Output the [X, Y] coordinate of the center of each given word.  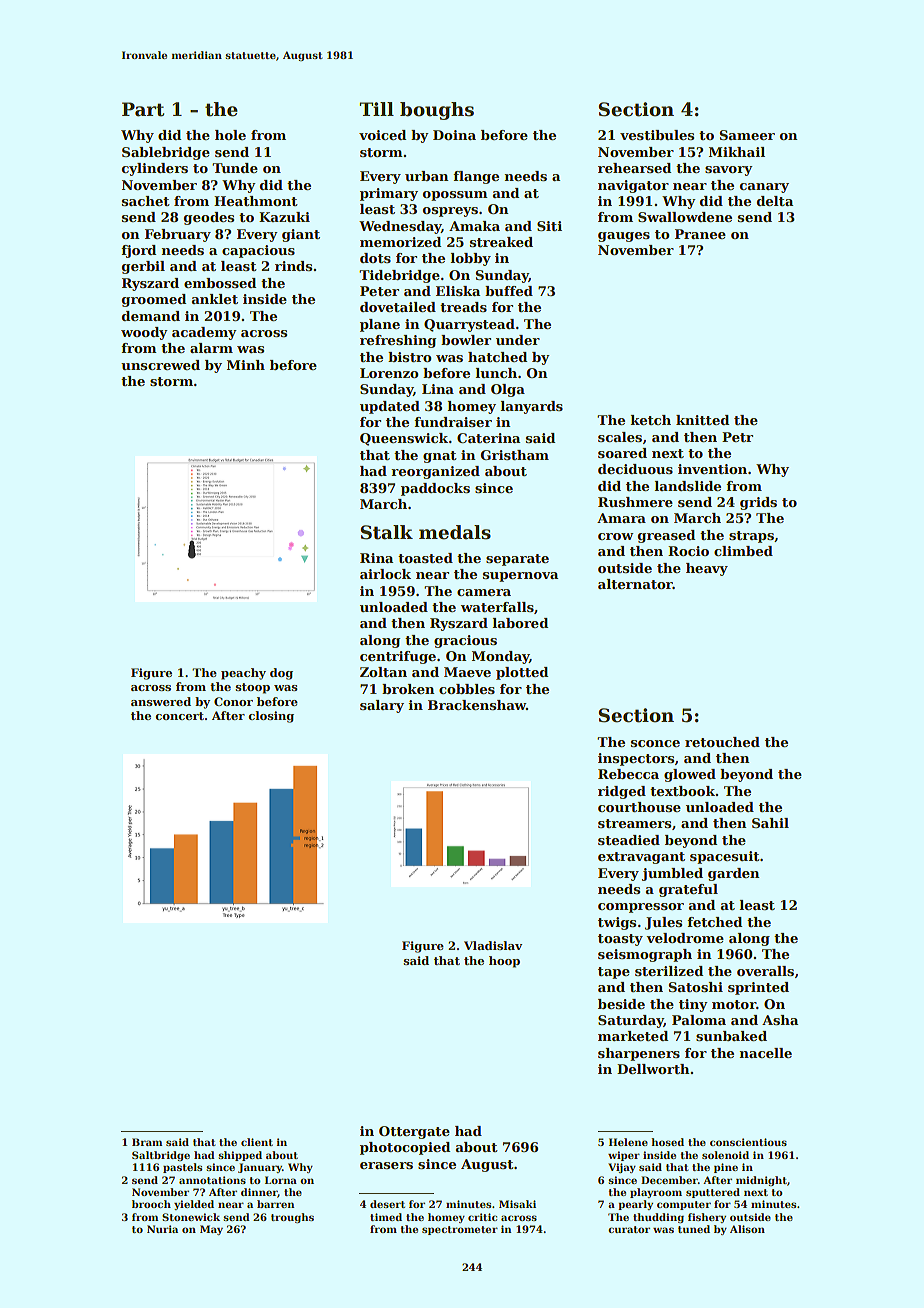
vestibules [657, 135]
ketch [650, 420]
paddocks [435, 489]
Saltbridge [161, 1156]
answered [161, 701]
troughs [292, 1218]
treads [463, 307]
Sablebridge [166, 153]
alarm [211, 348]
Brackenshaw [477, 705]
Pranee [700, 234]
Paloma [699, 1020]
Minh [246, 365]
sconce [655, 743]
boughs [437, 111]
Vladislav [493, 945]
